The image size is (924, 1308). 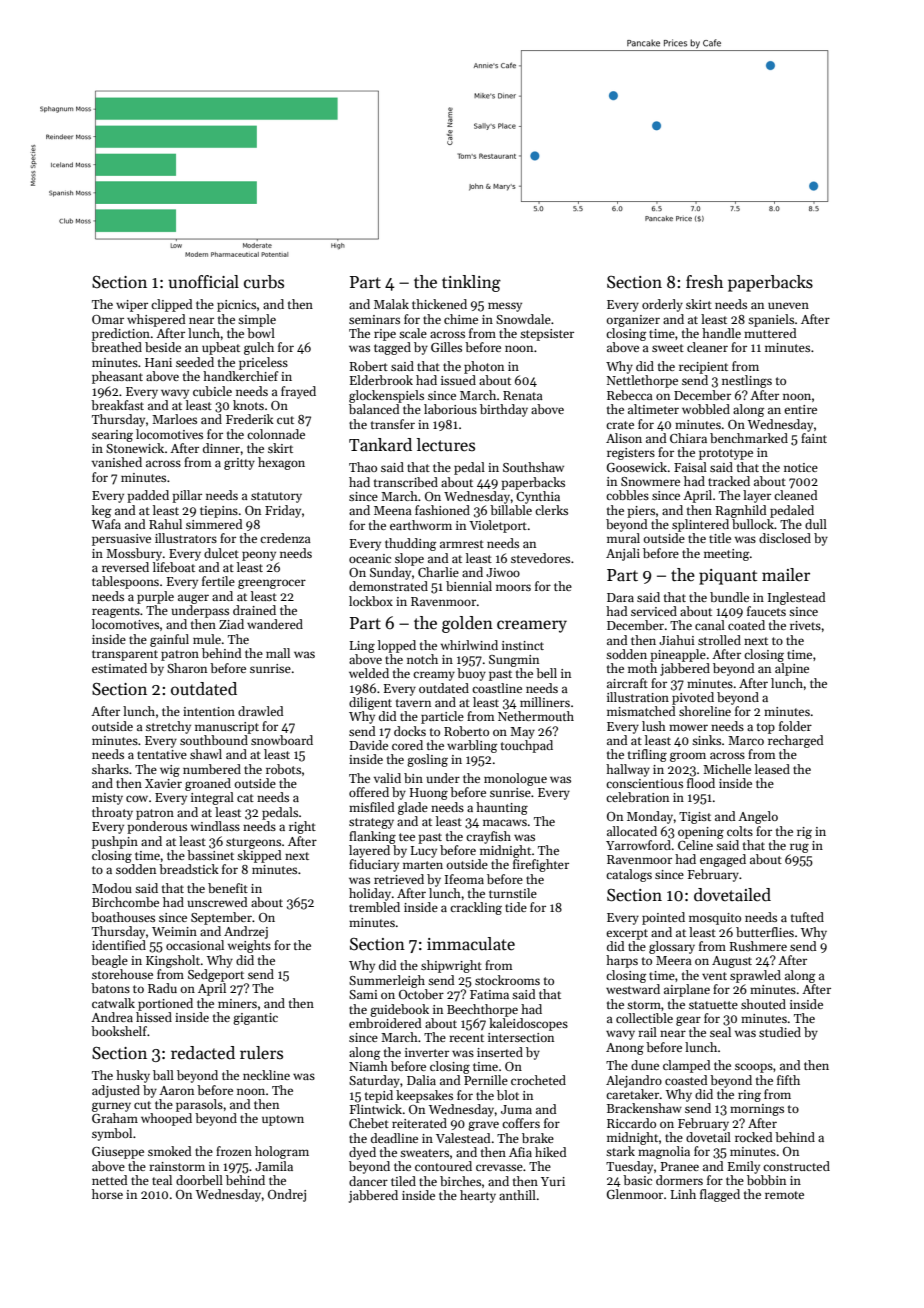 What do you see at coordinates (132, 306) in the screenshot?
I see `wiper` at bounding box center [132, 306].
